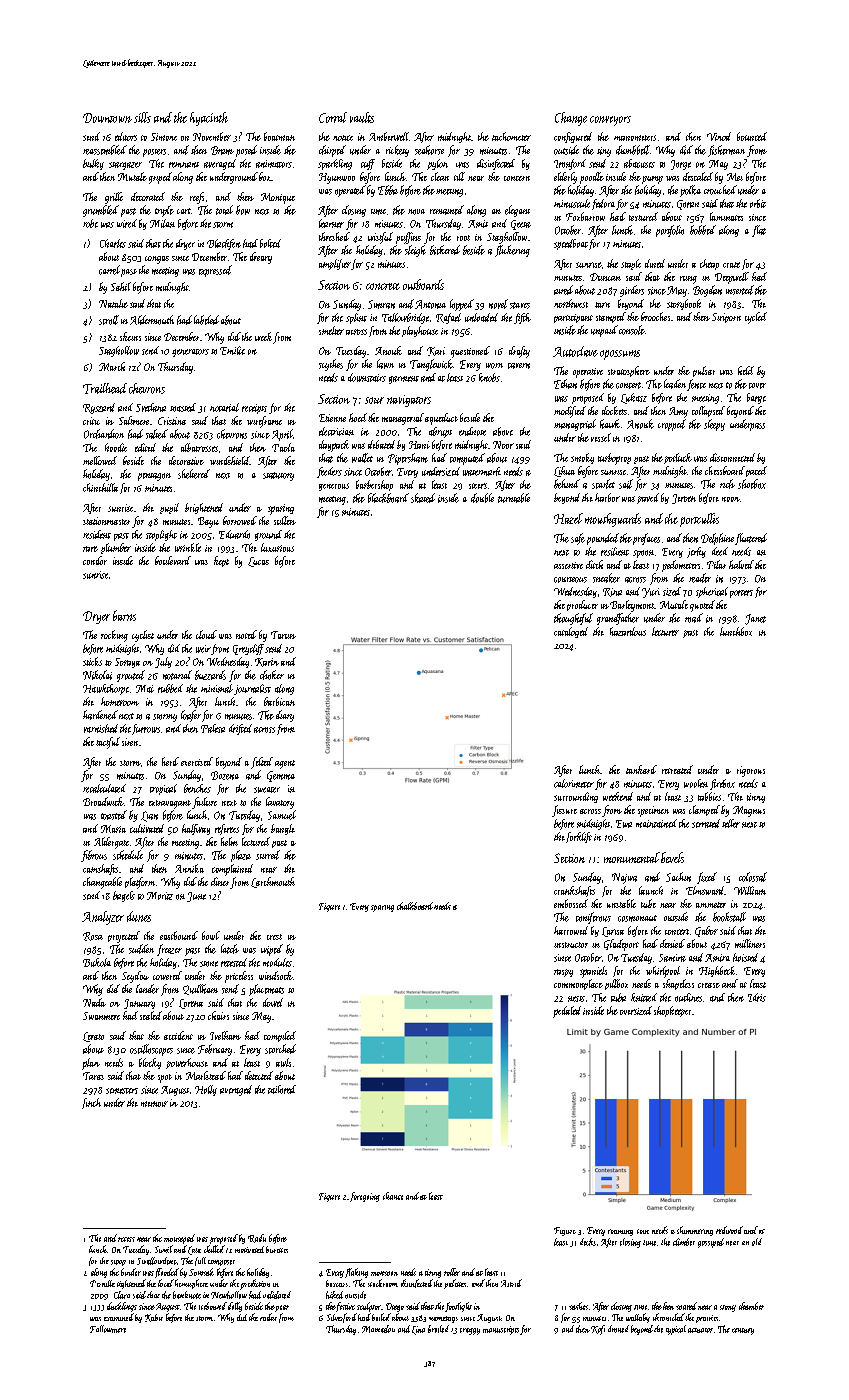 Image resolution: width=849 pixels, height=1400 pixels. Describe the element at coordinates (672, 425) in the screenshot. I see `cropped` at that location.
